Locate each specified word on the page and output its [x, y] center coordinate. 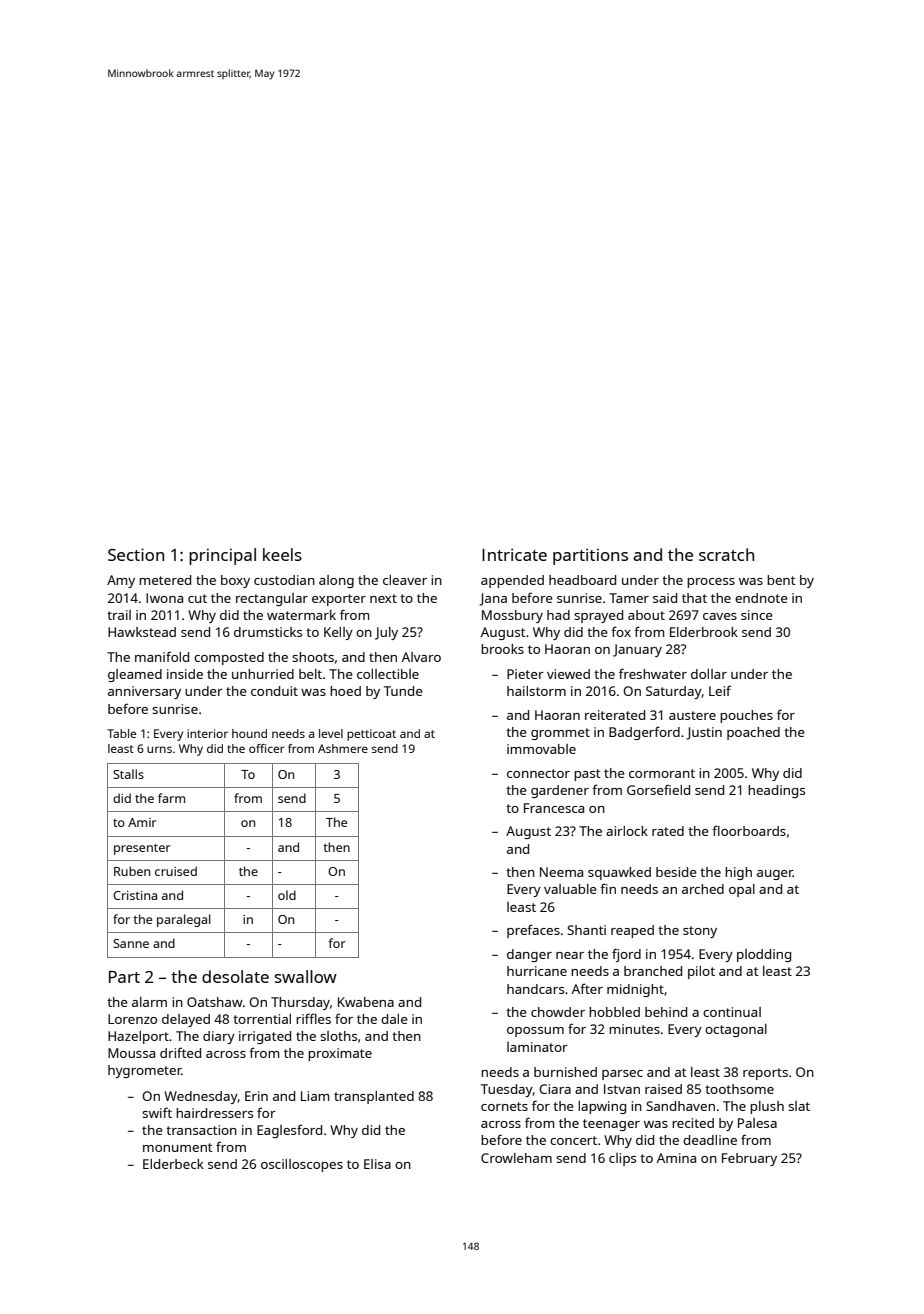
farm [171, 798]
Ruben [132, 871]
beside [676, 872]
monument [178, 1147]
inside [185, 674]
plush [767, 1107]
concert [573, 1140]
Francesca [554, 808]
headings [776, 791]
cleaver [405, 580]
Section [136, 554]
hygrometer [145, 1071]
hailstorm [536, 691]
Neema [561, 872]
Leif [720, 690]
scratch [726, 554]
